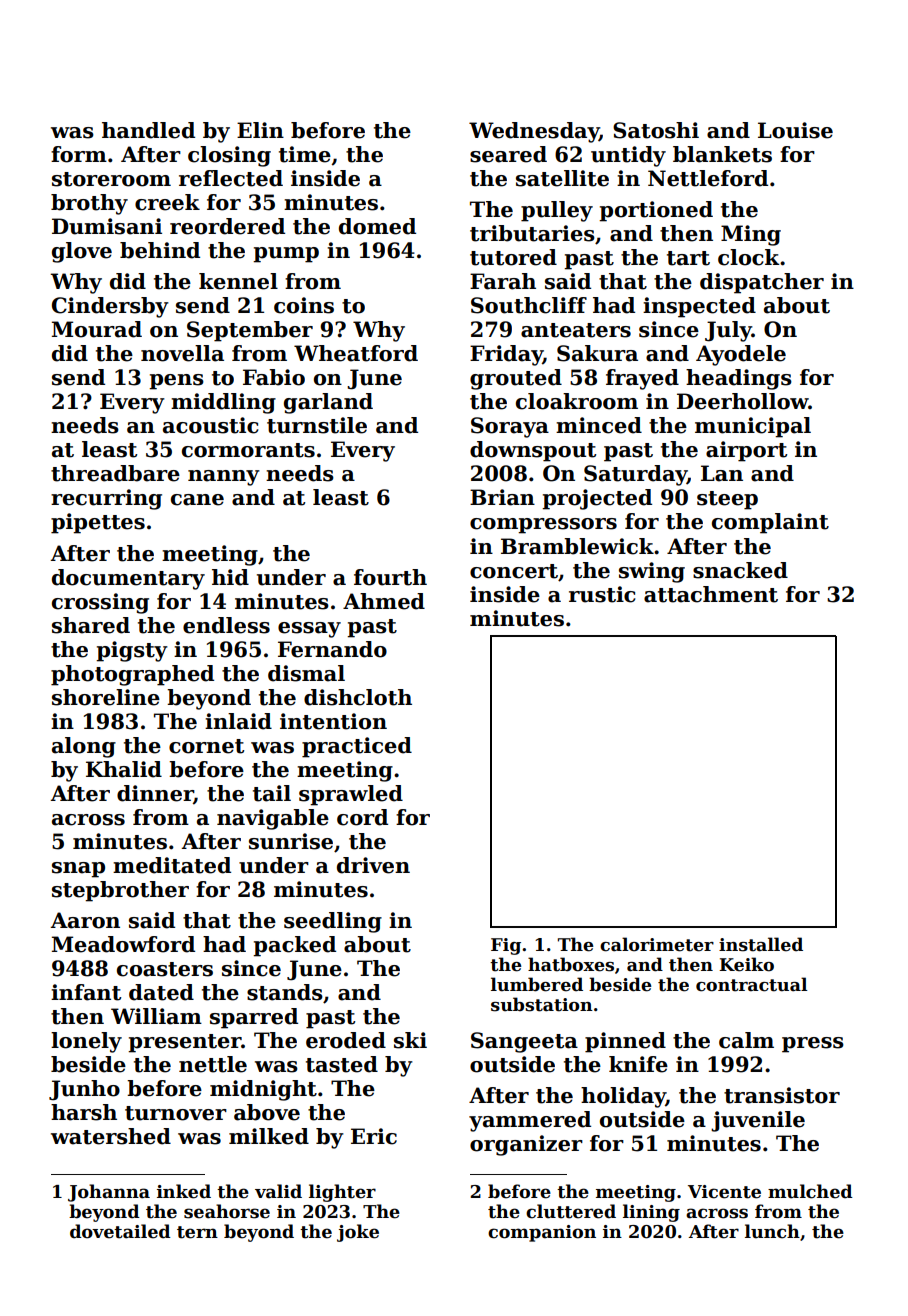  Describe the element at coordinates (562, 178) in the screenshot. I see `satellite` at that location.
